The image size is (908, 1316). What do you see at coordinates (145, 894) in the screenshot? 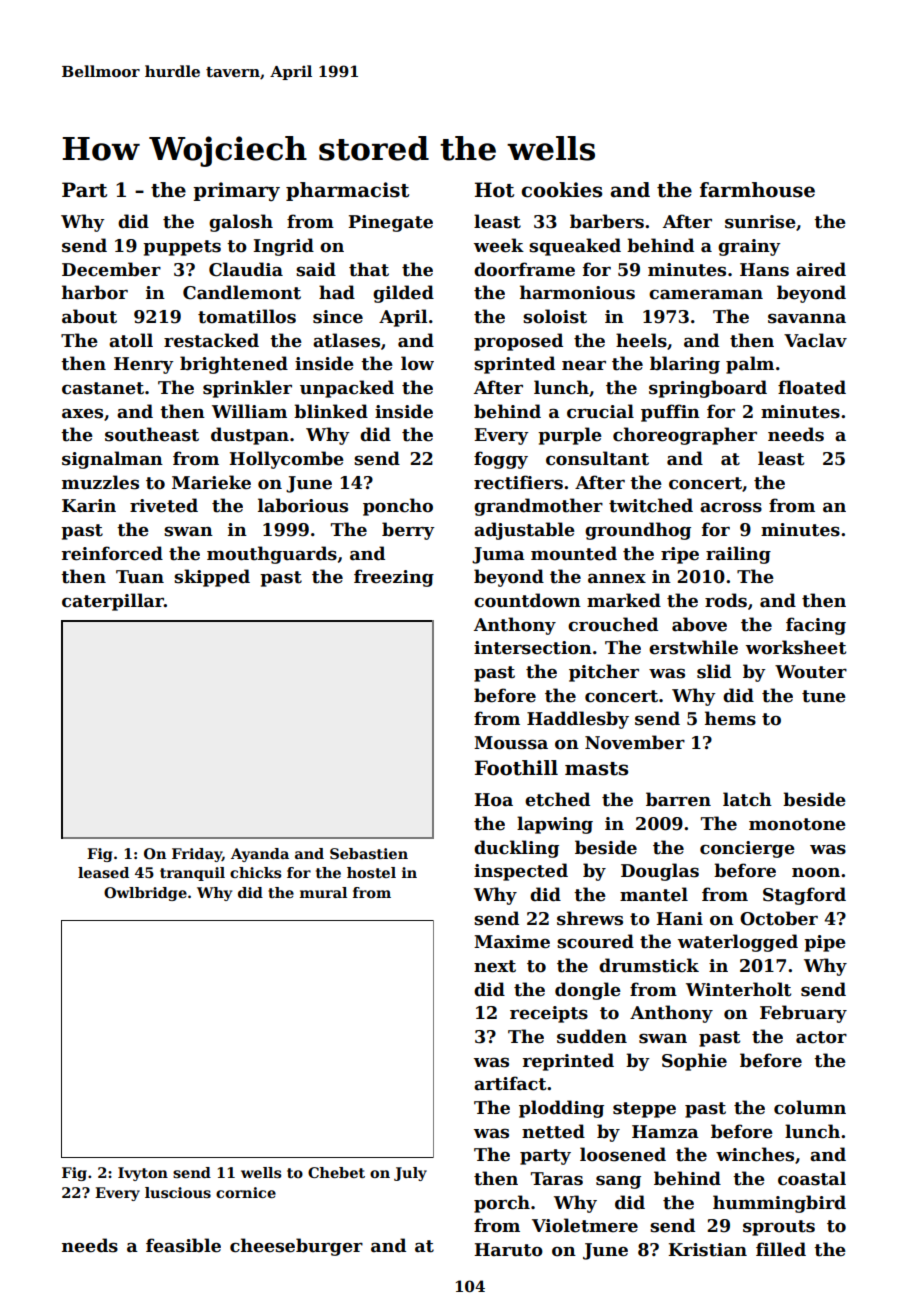
I see `Owlbridge` at bounding box center [145, 894].
